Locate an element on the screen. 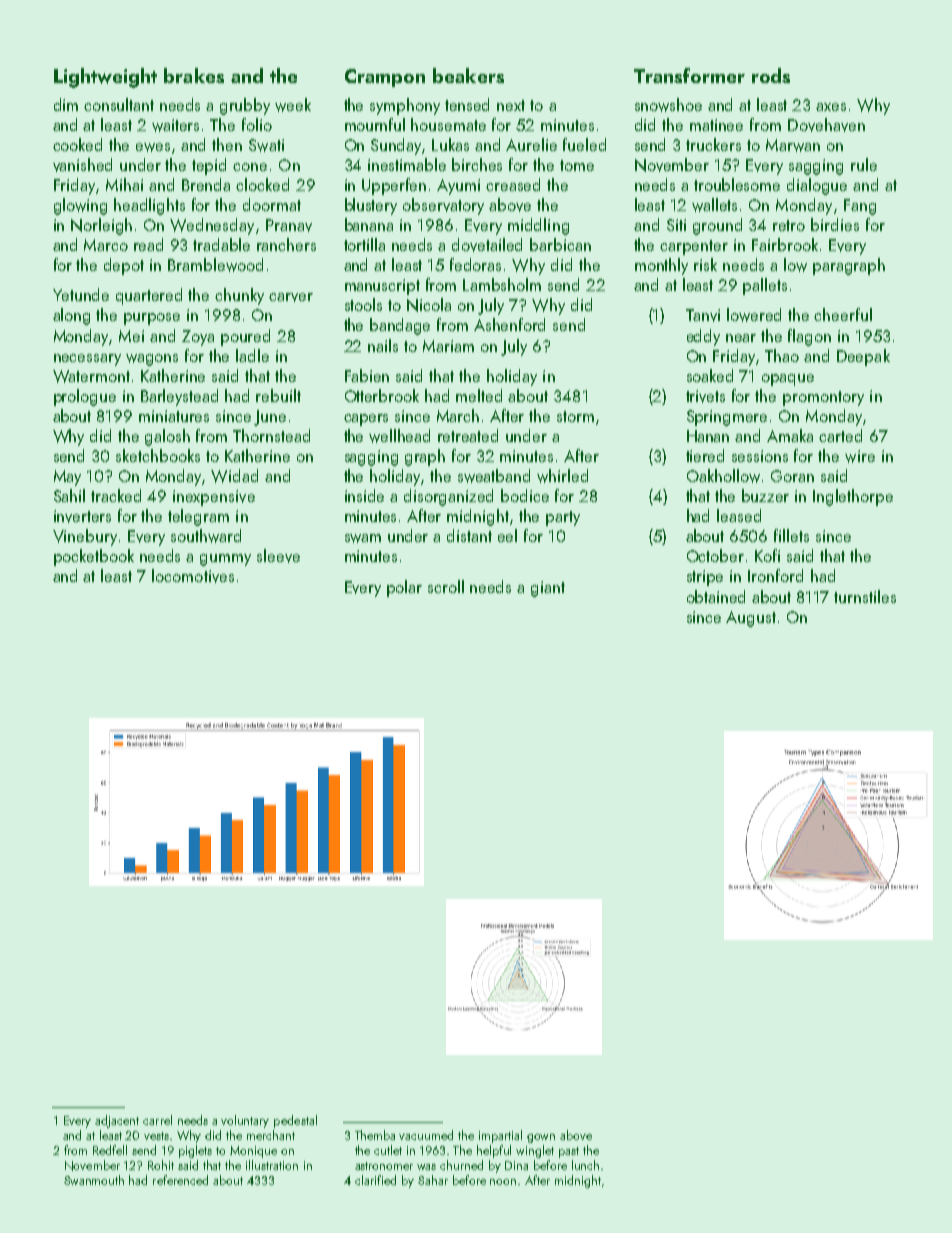 The image size is (952, 1233). dialogue is located at coordinates (817, 186).
